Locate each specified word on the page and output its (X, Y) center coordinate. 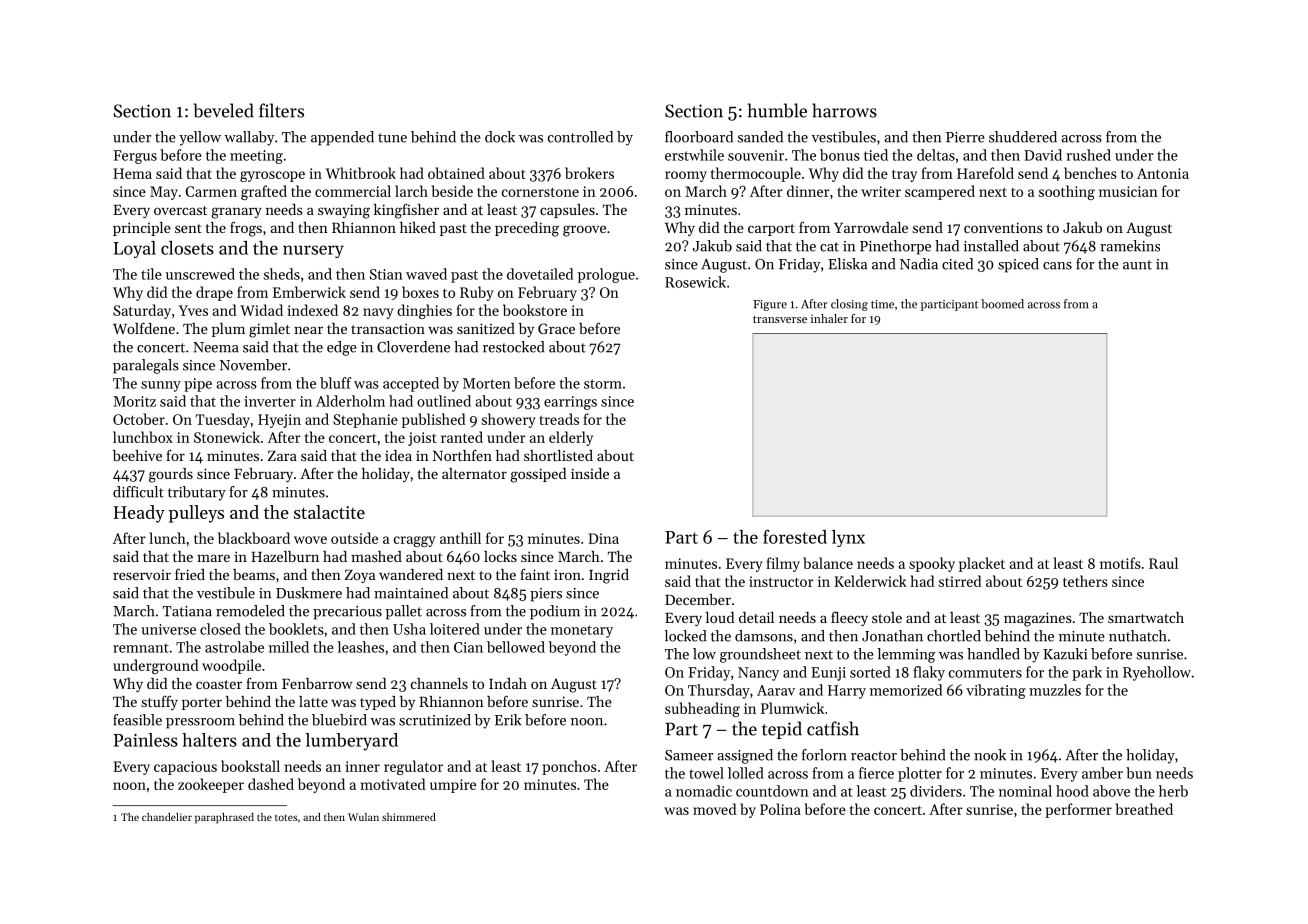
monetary (582, 631)
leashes (360, 647)
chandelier (167, 817)
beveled (223, 110)
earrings (570, 403)
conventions (1003, 227)
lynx (848, 538)
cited (957, 264)
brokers (589, 173)
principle (142, 229)
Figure (770, 305)
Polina (780, 809)
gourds (171, 475)
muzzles (1055, 690)
